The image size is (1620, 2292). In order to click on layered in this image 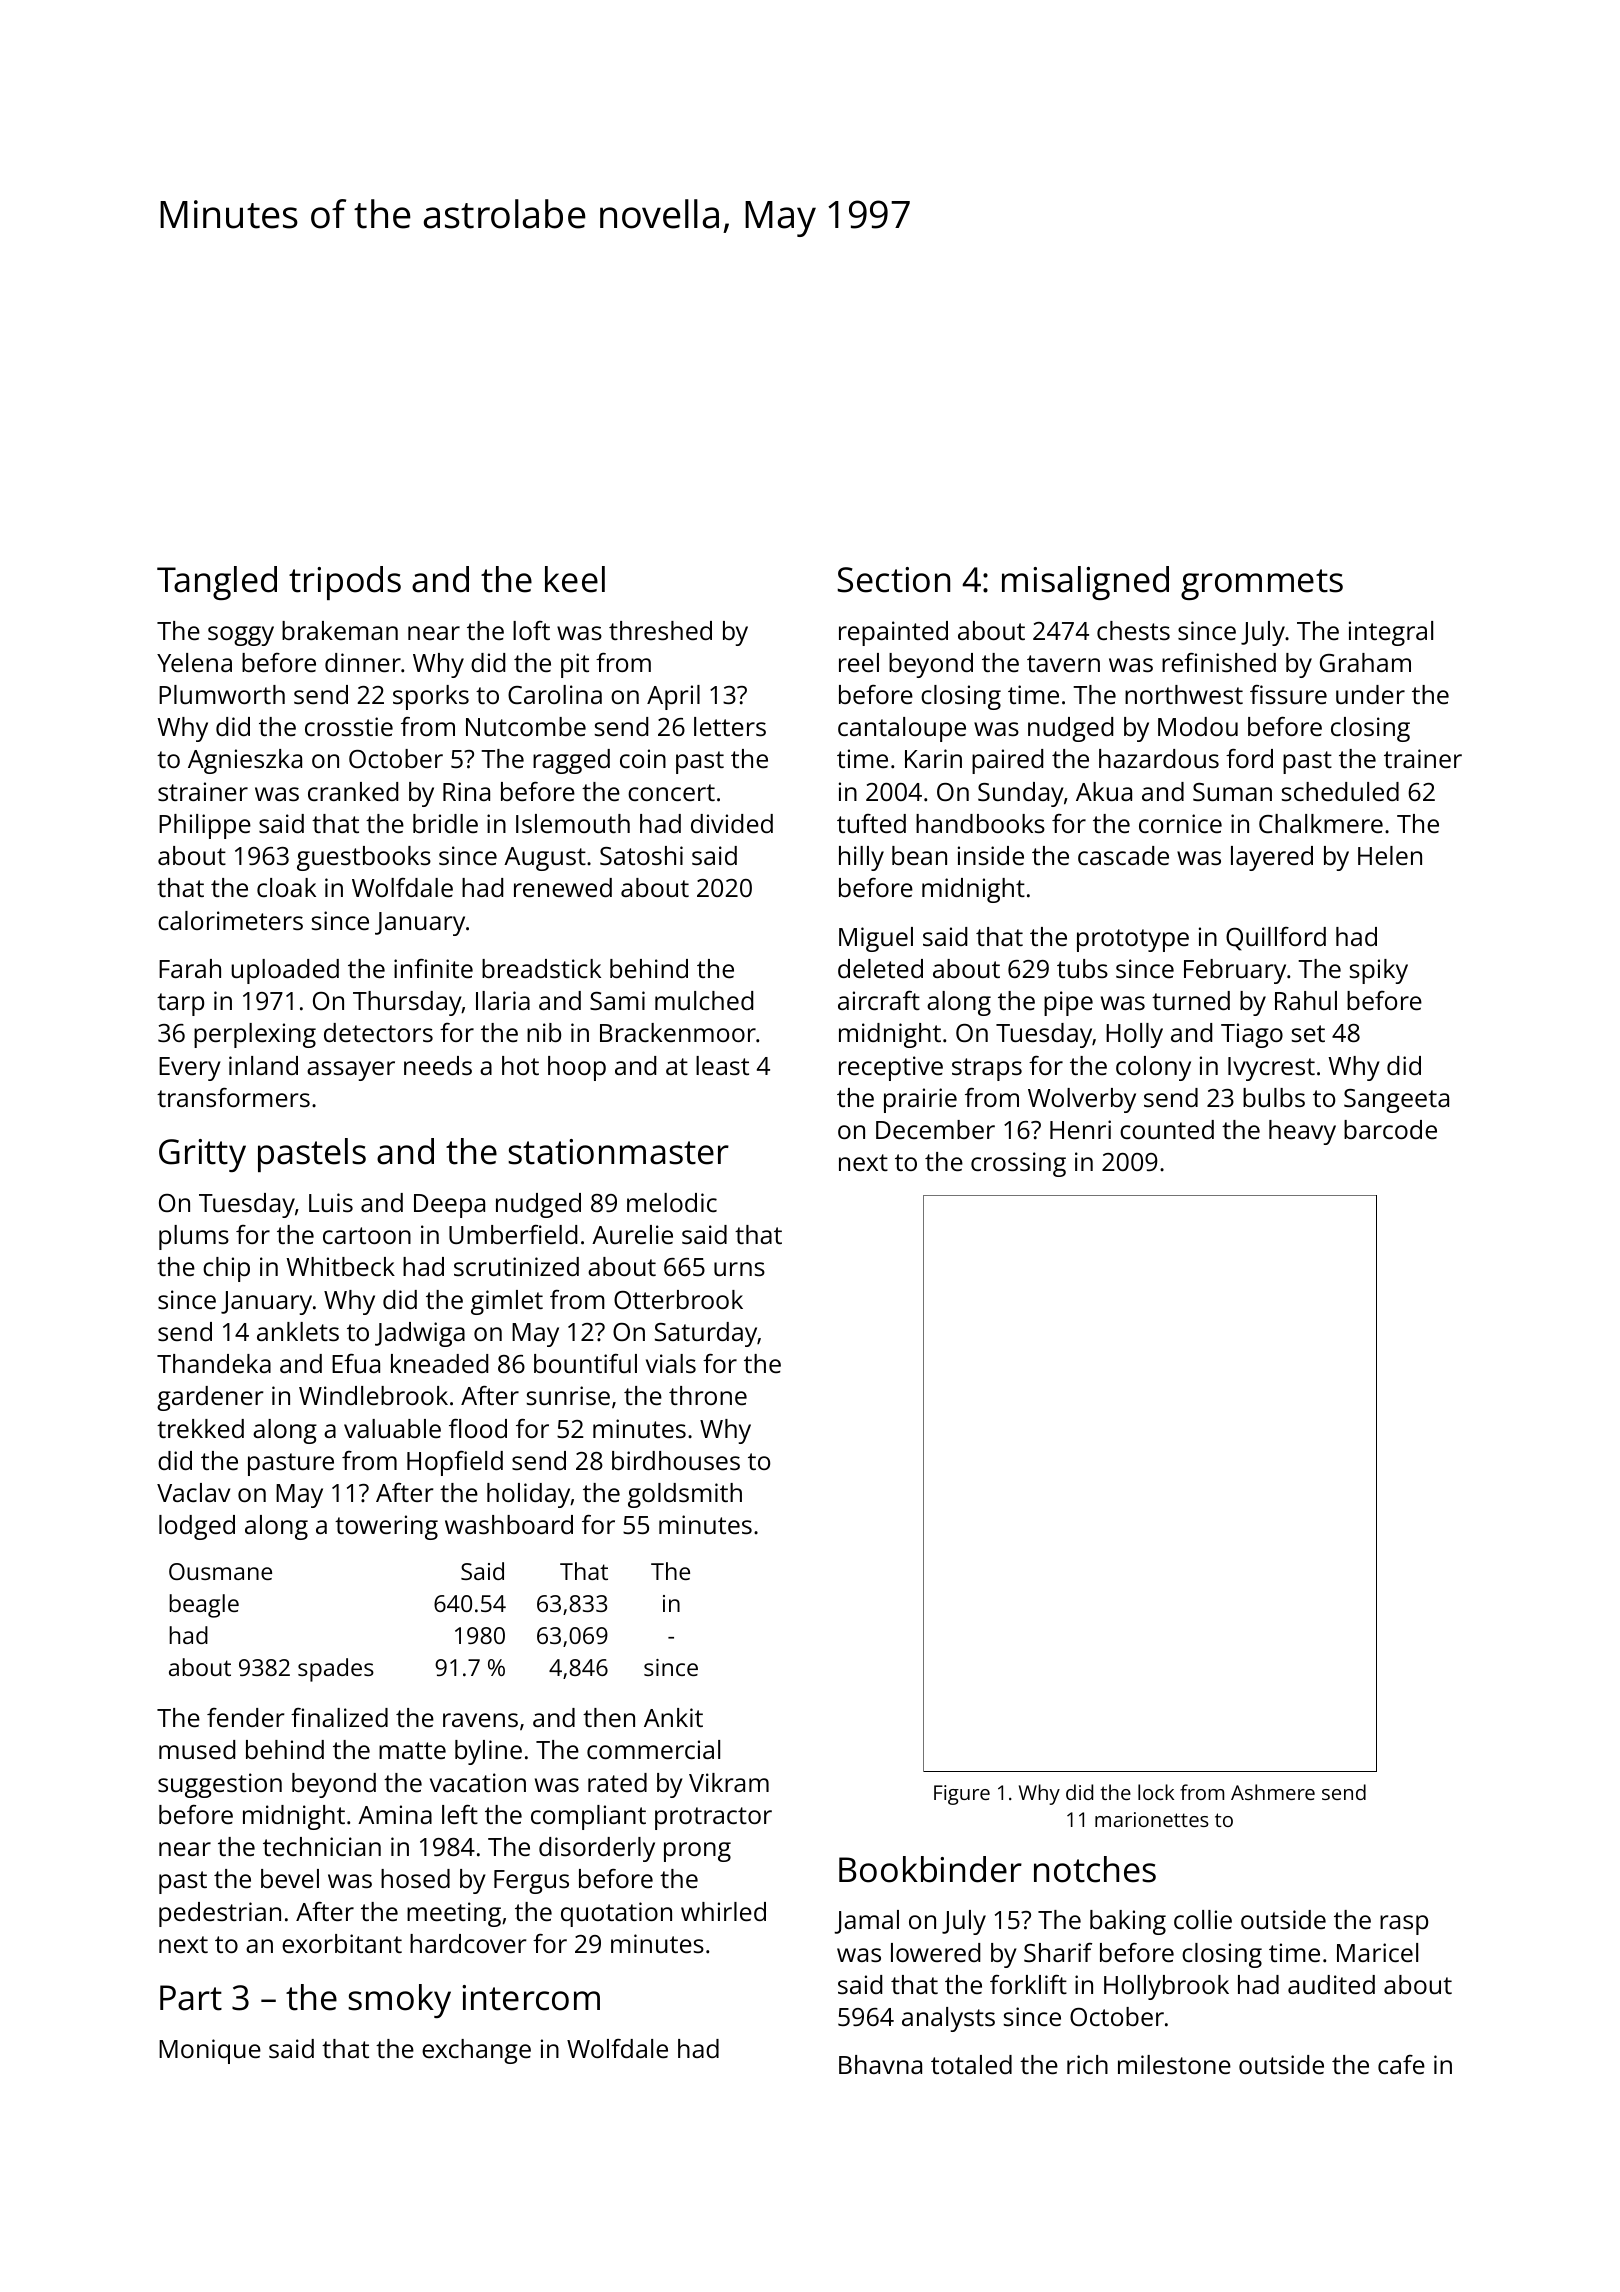, I will do `click(1272, 858)`.
